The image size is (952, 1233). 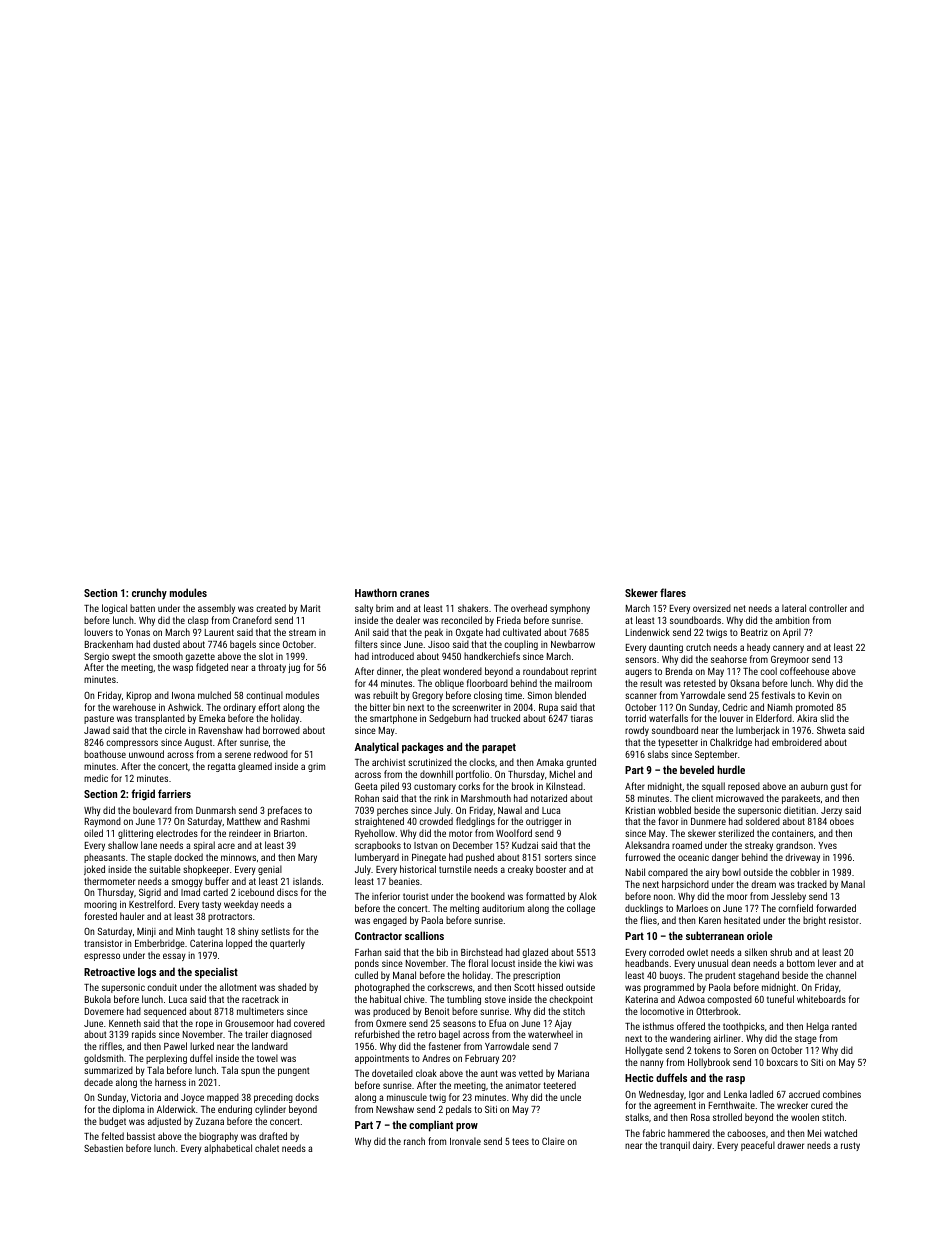 What do you see at coordinates (716, 755) in the page?
I see `September` at bounding box center [716, 755].
